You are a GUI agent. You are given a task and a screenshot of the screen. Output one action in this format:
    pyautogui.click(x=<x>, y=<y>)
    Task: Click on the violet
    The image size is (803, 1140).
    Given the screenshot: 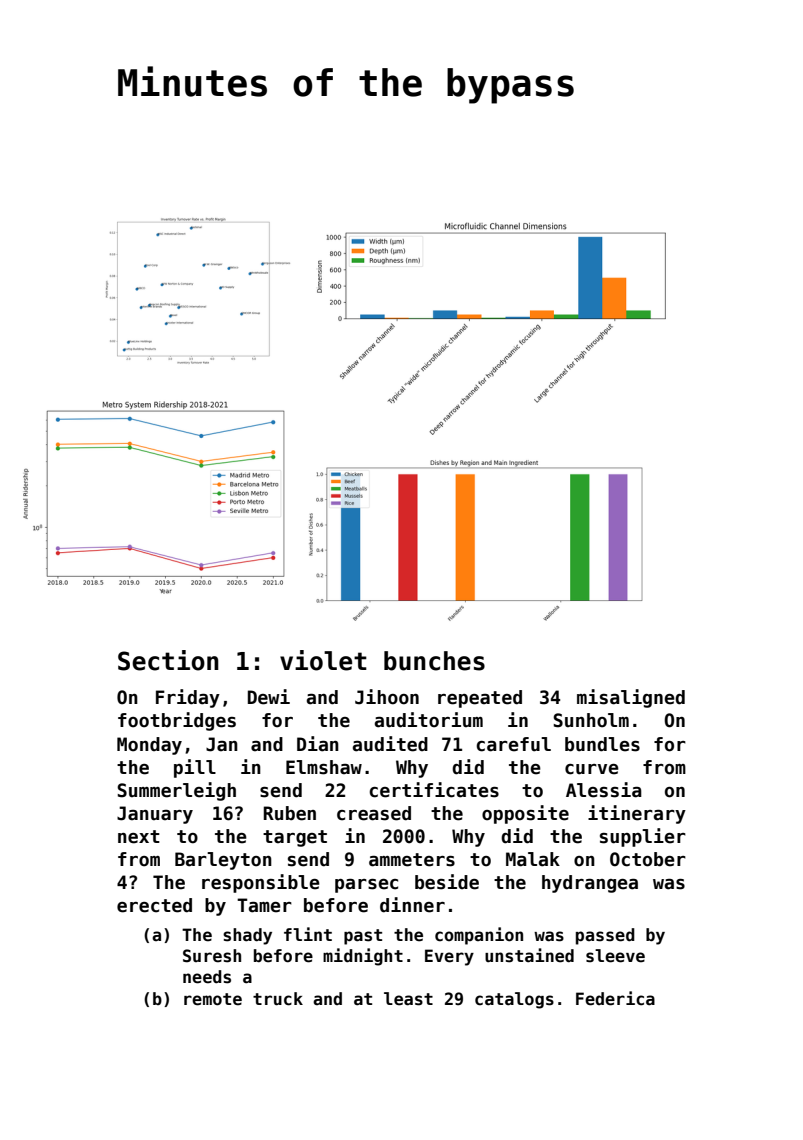 What is the action you would take?
    pyautogui.click(x=323, y=660)
